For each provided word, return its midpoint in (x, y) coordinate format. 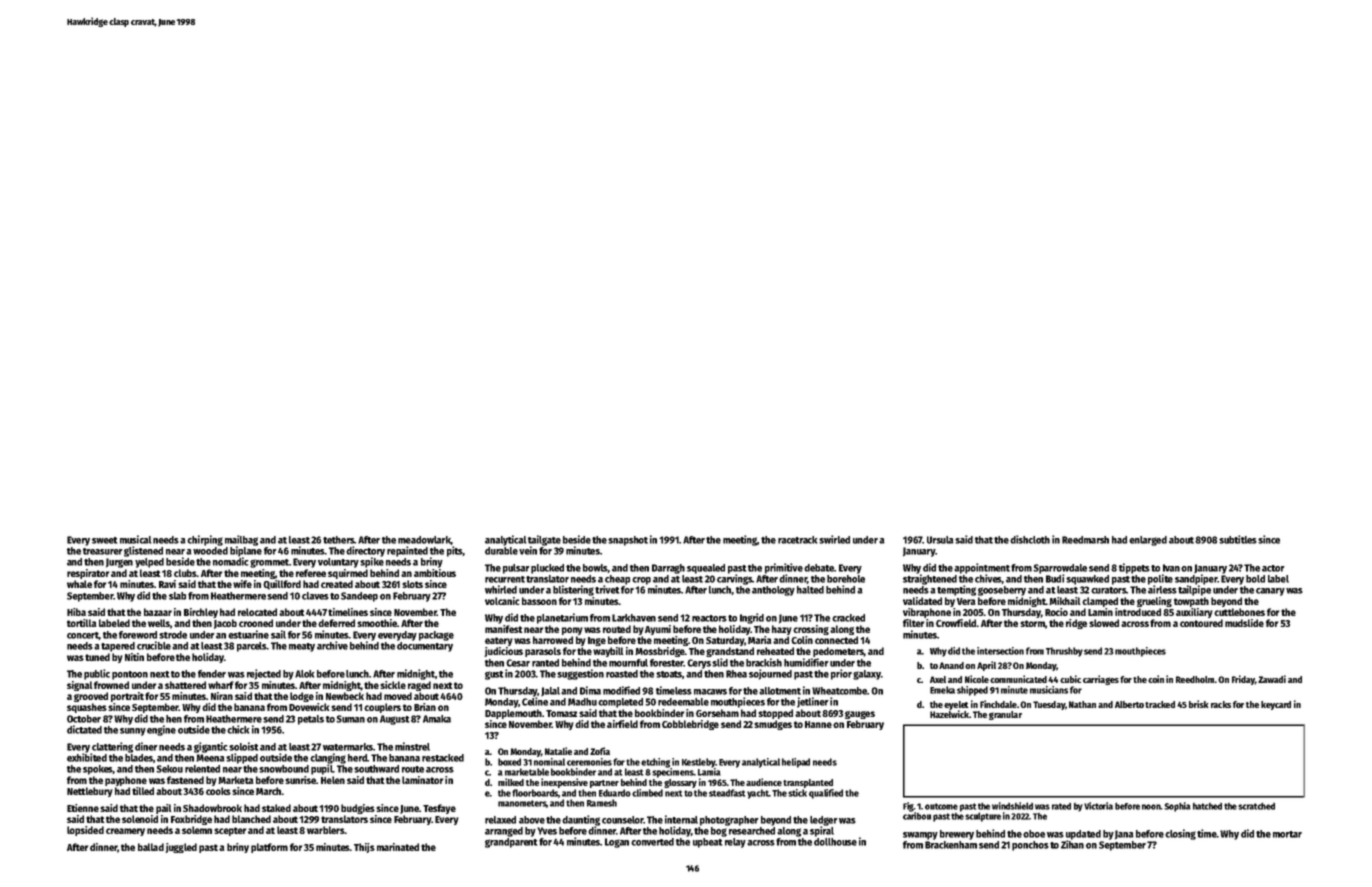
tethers (338, 540)
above (532, 820)
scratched (1256, 806)
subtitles (1238, 539)
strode (173, 635)
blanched (251, 819)
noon (1151, 807)
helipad (796, 763)
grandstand (730, 652)
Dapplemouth (513, 714)
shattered (185, 685)
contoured (1201, 623)
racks (1221, 704)
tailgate (544, 540)
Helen (333, 780)
